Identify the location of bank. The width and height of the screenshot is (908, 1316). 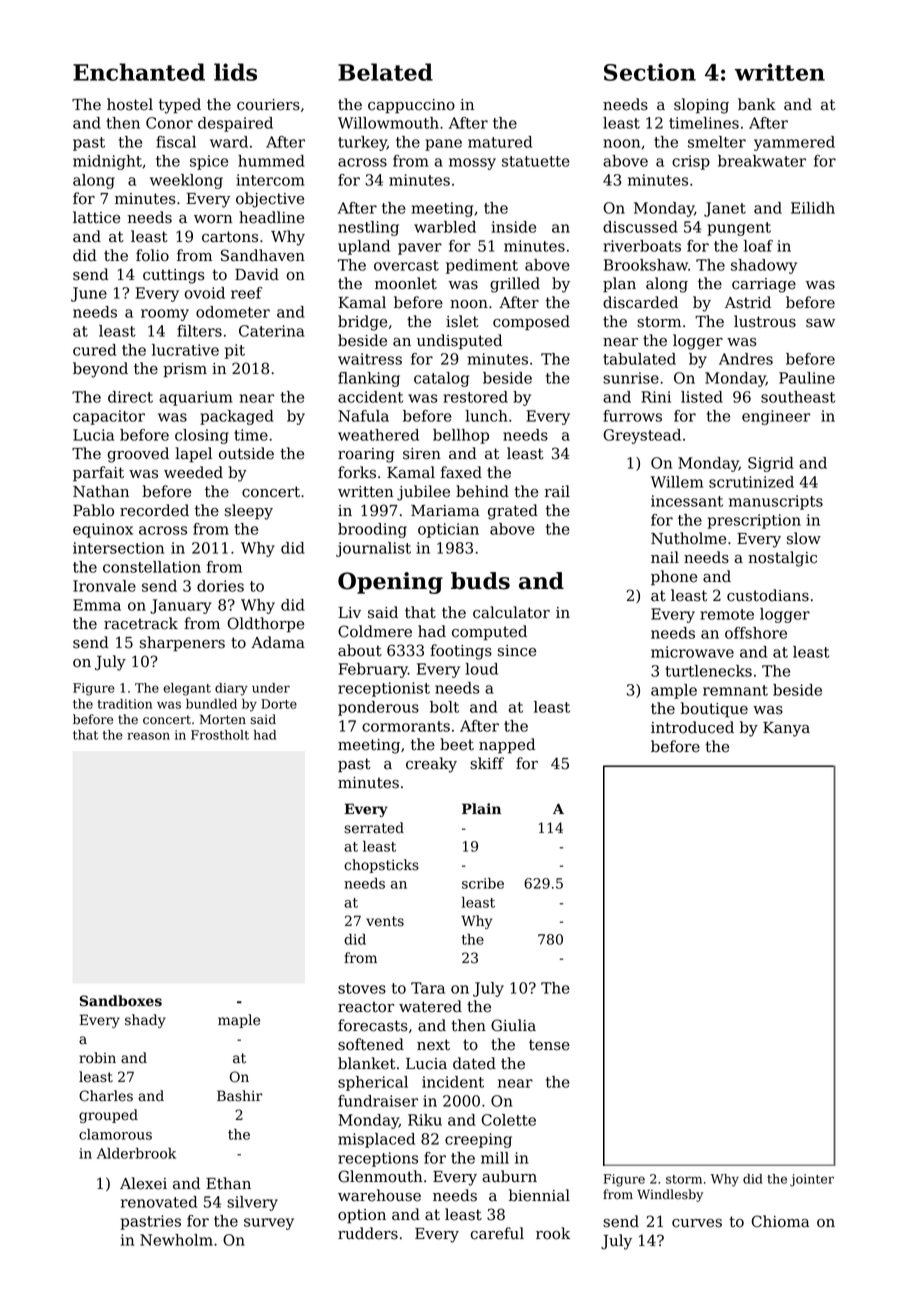
(757, 104).
